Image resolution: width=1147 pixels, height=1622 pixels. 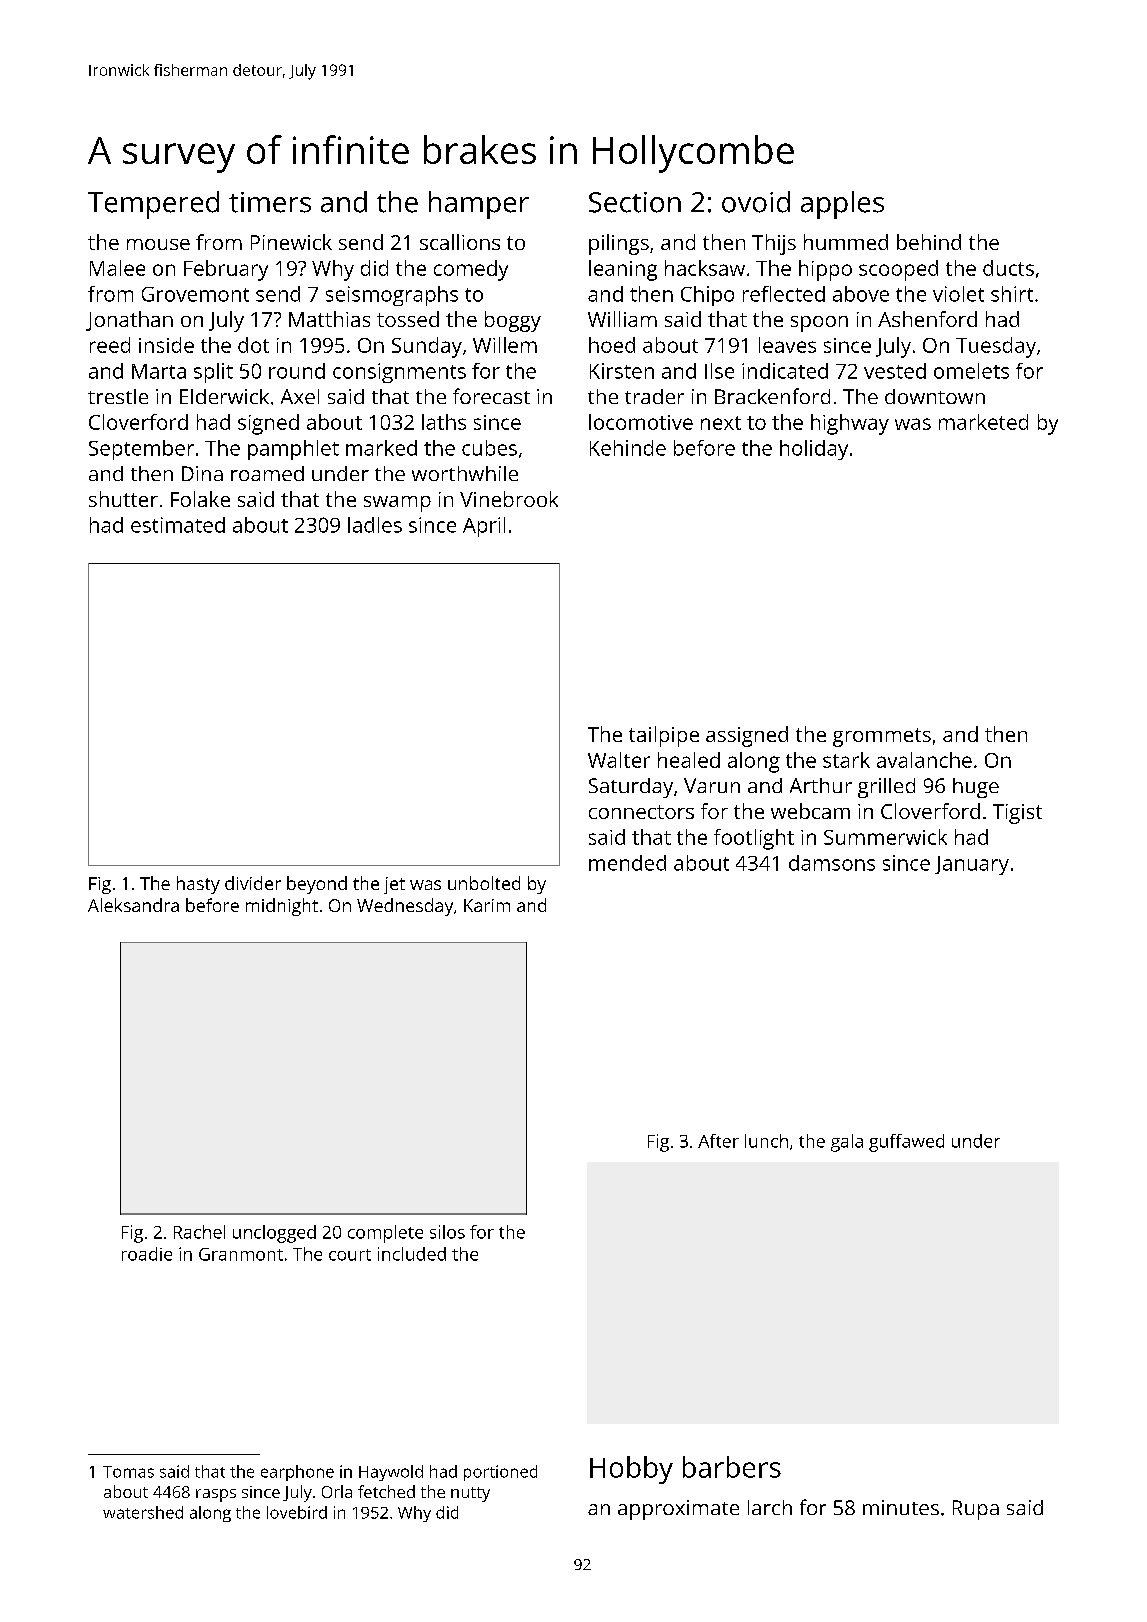 What do you see at coordinates (147, 1254) in the screenshot?
I see `roadie` at bounding box center [147, 1254].
